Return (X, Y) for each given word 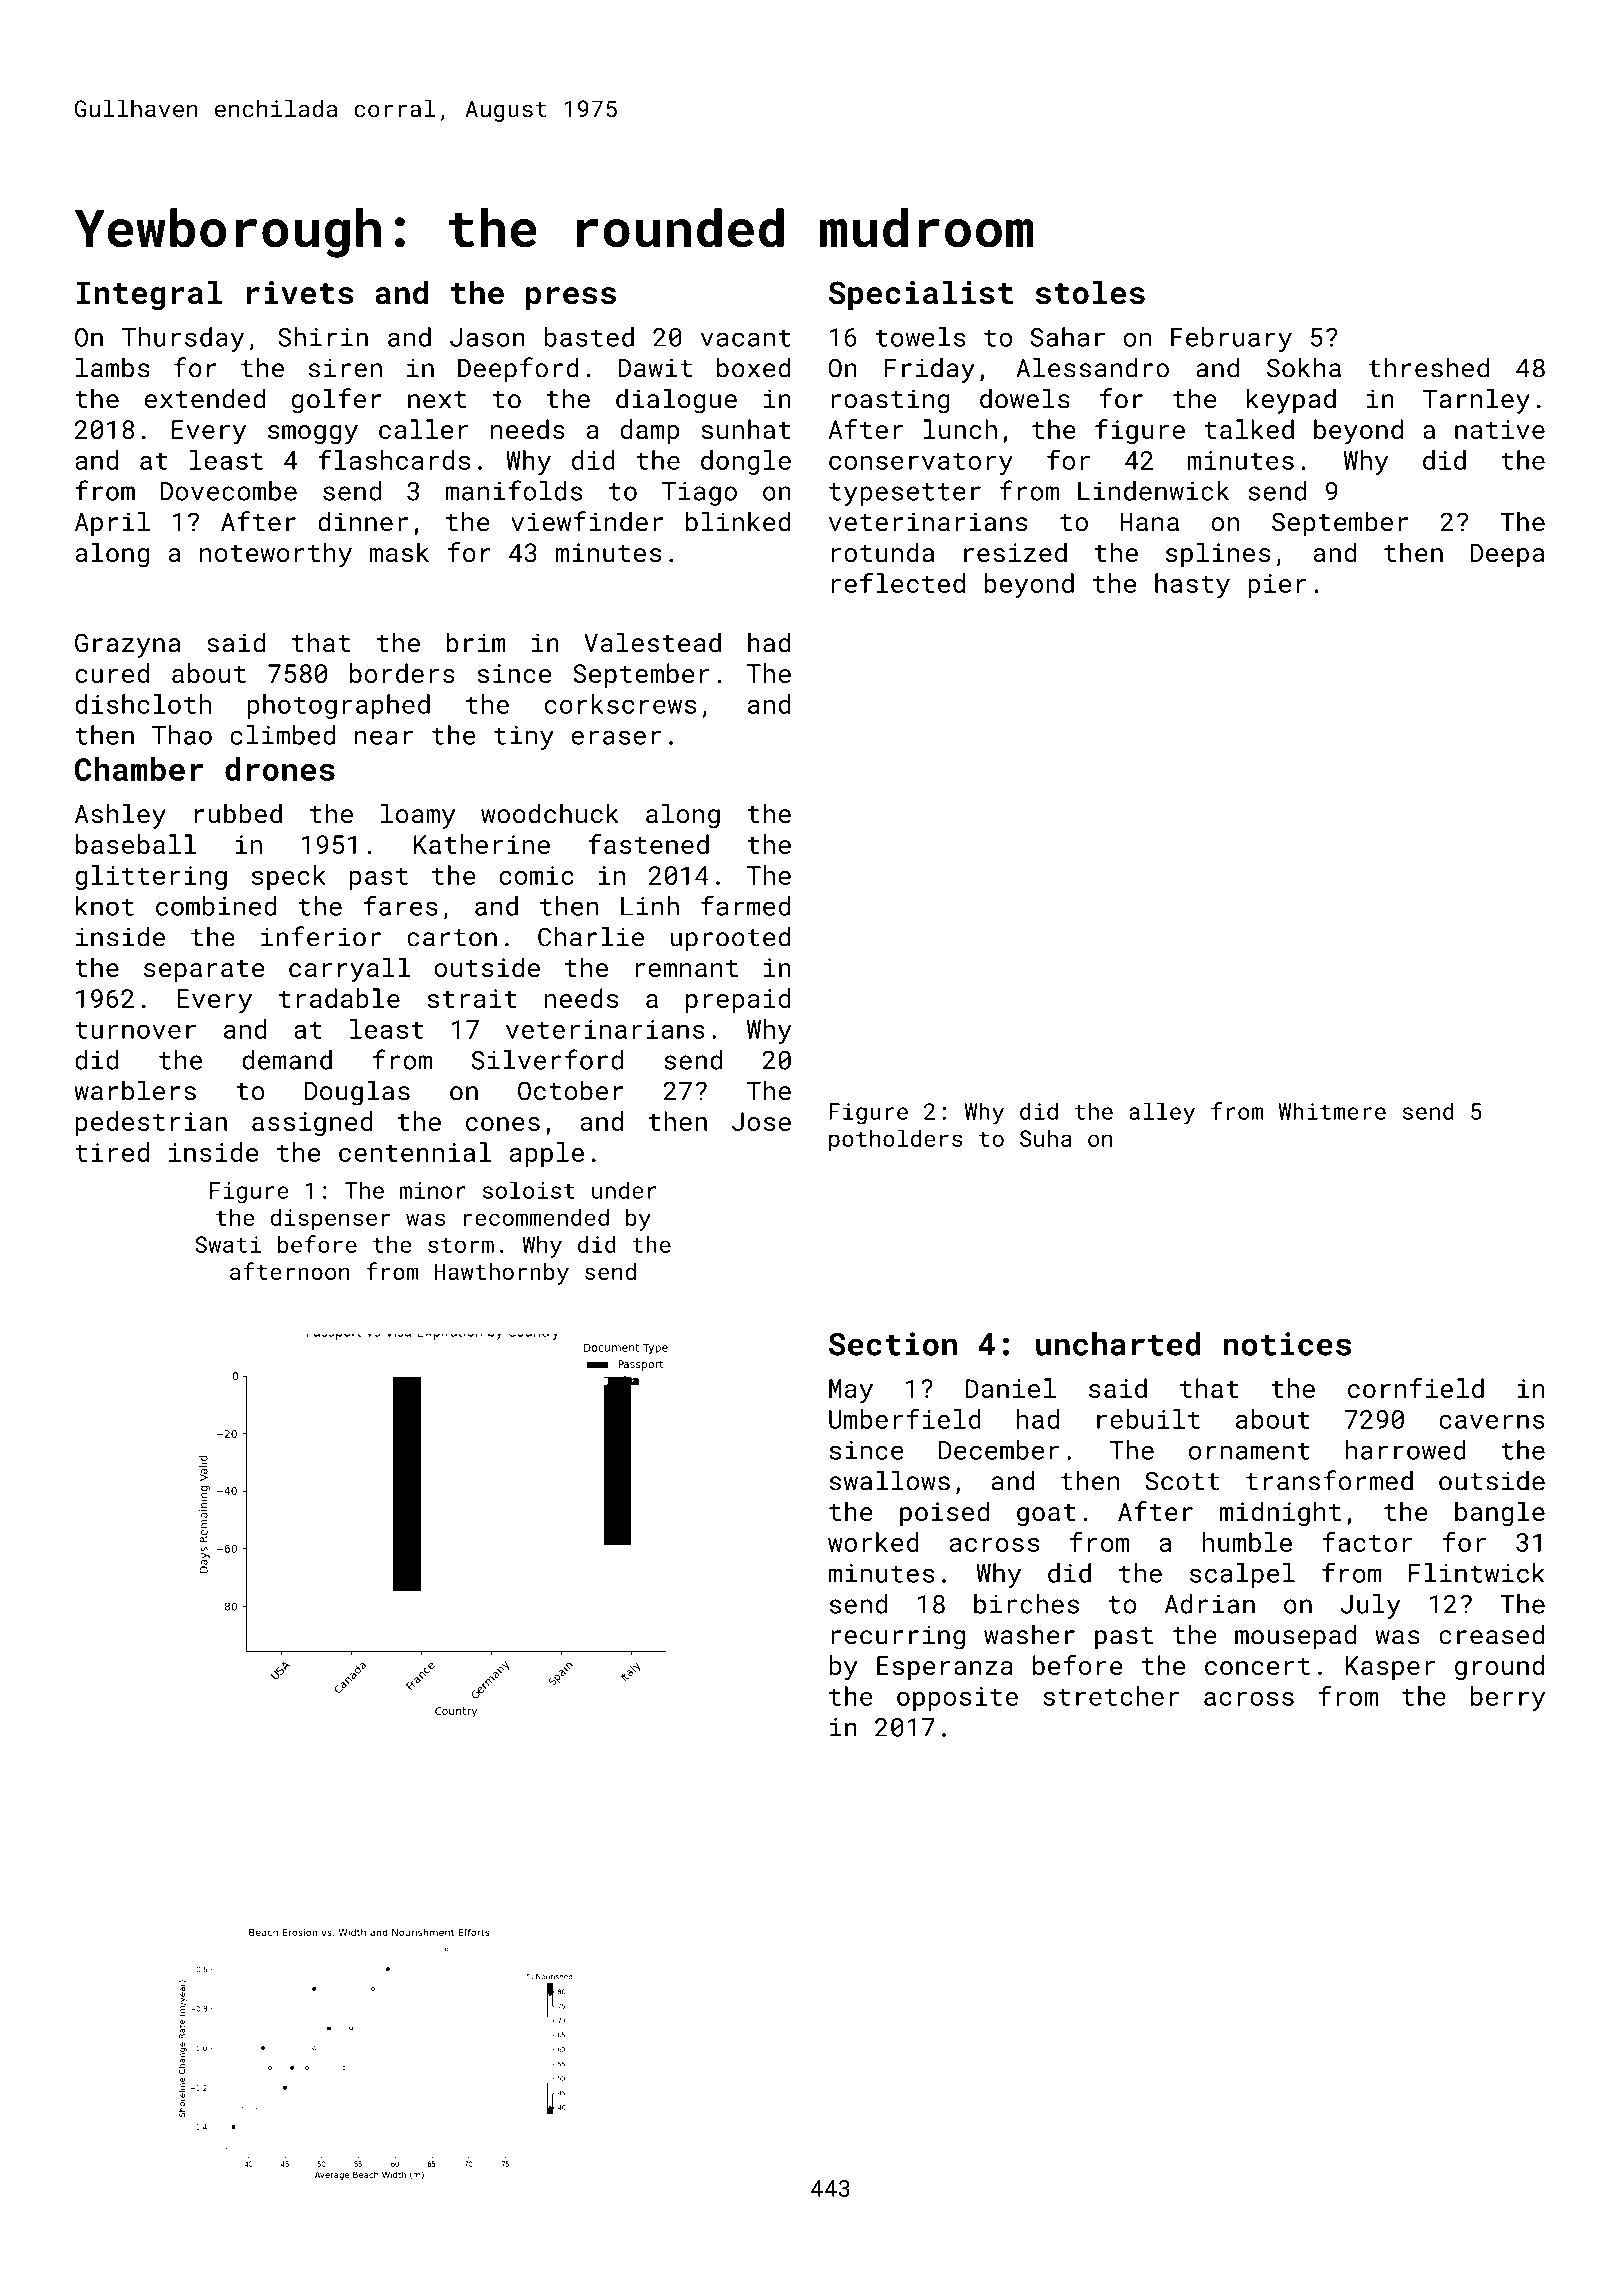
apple (547, 1154)
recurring (898, 1637)
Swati (228, 1244)
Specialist (921, 295)
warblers (135, 1090)
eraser (616, 737)
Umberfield (905, 1418)
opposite (957, 1699)
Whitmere (1332, 1111)
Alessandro (1092, 368)
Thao (182, 735)
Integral (149, 295)
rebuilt (1148, 1419)
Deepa (1507, 555)
